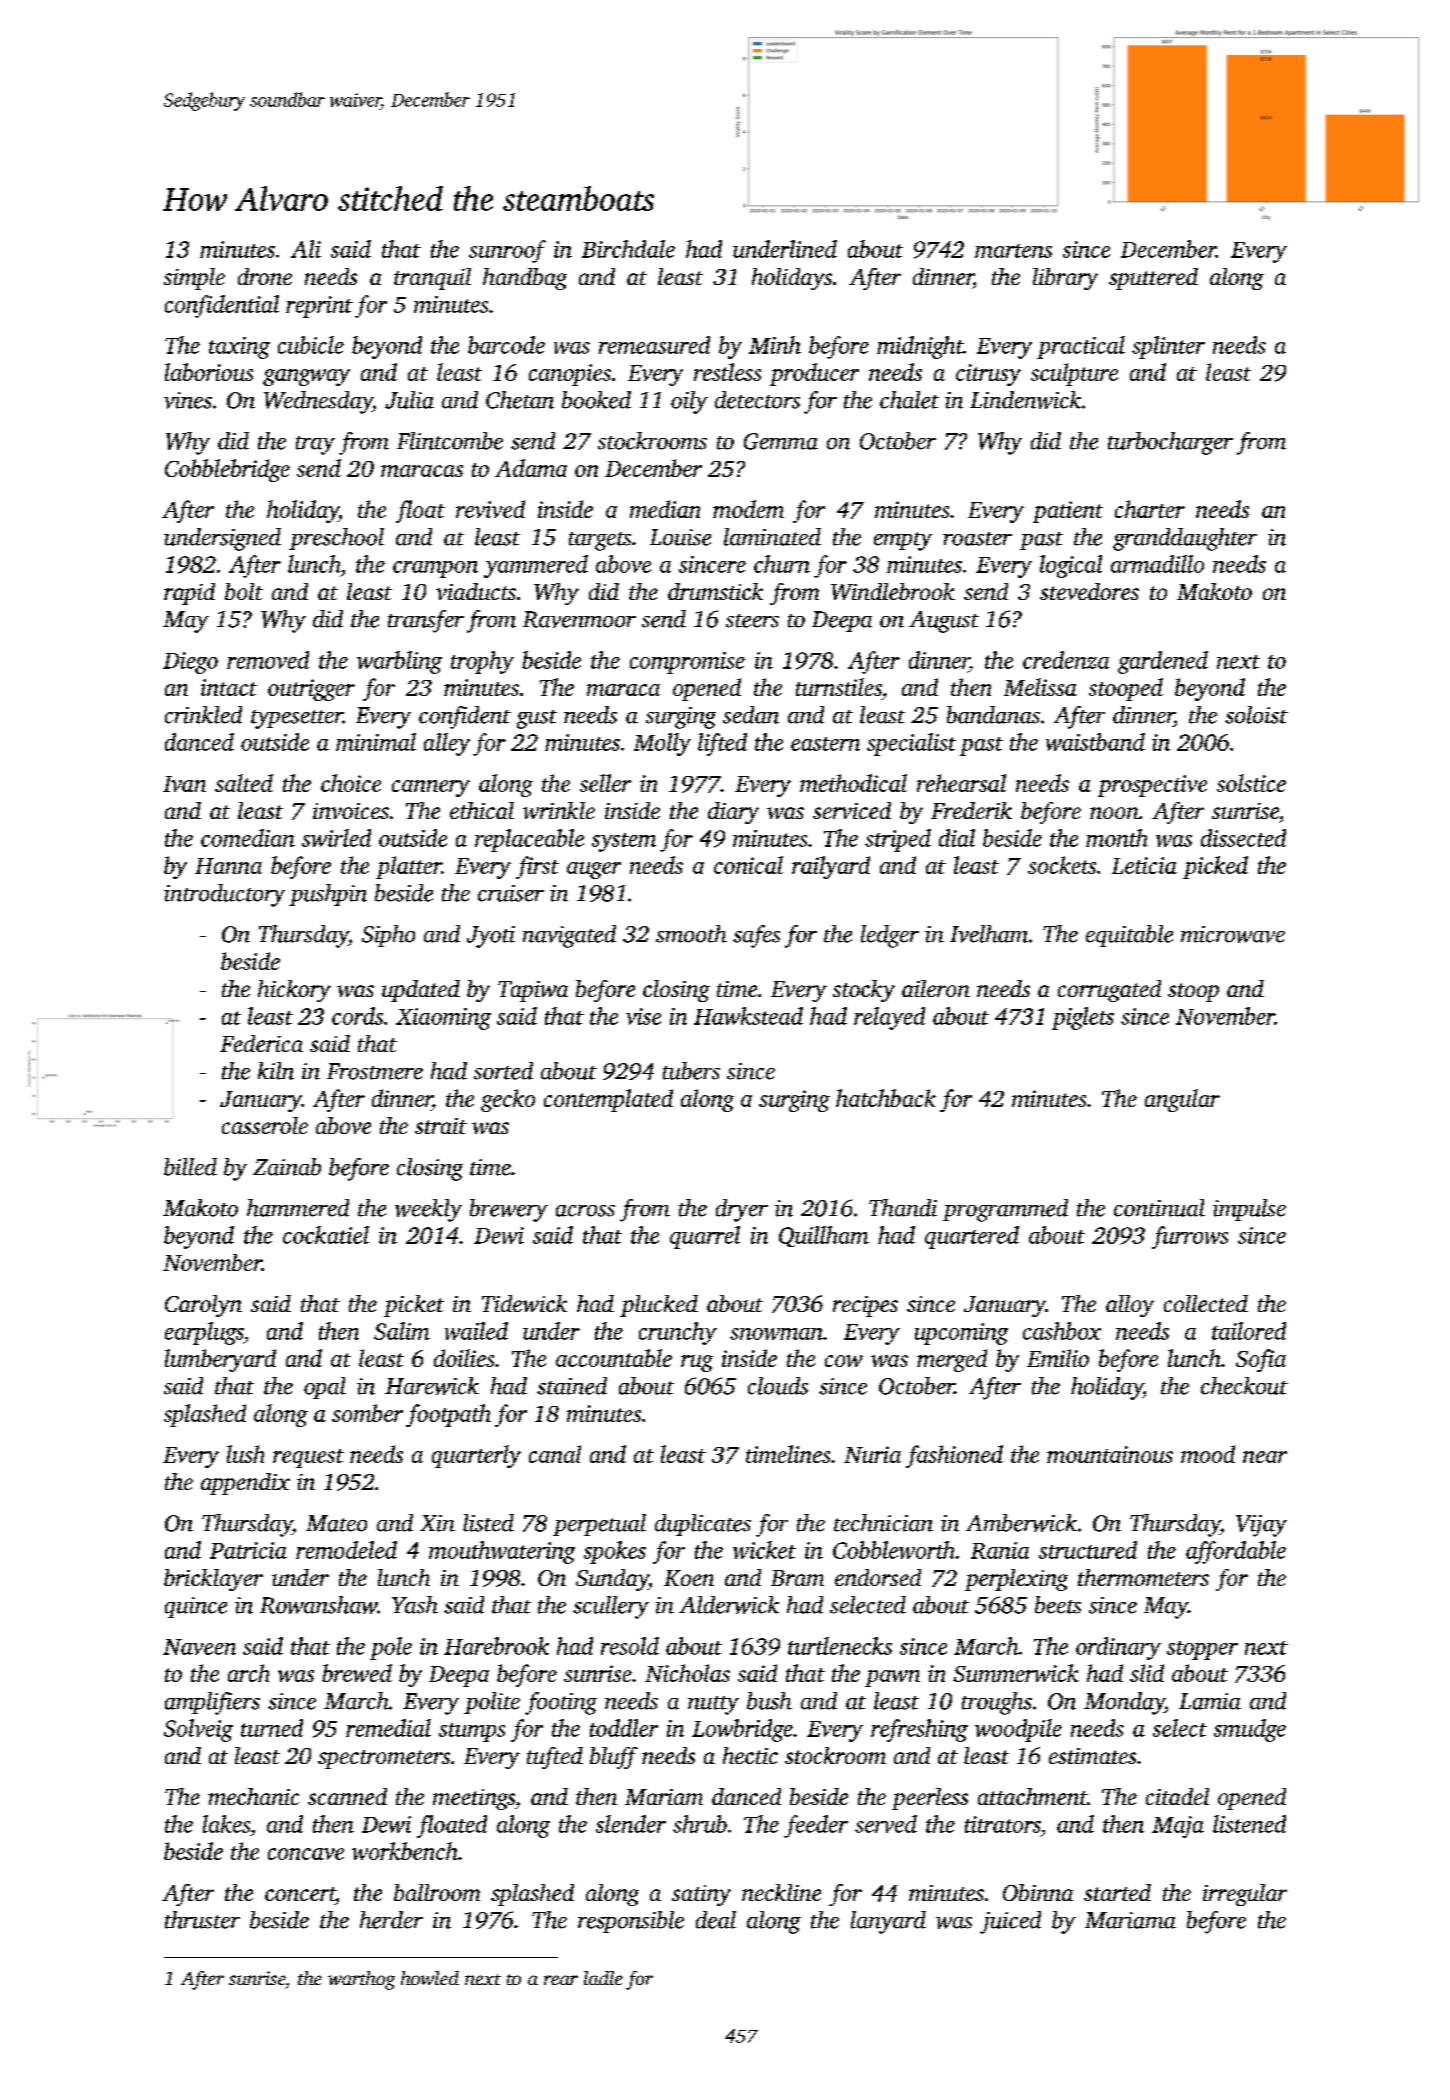 The image size is (1450, 2100). What do you see at coordinates (1170, 443) in the page?
I see `turbocharger` at bounding box center [1170, 443].
